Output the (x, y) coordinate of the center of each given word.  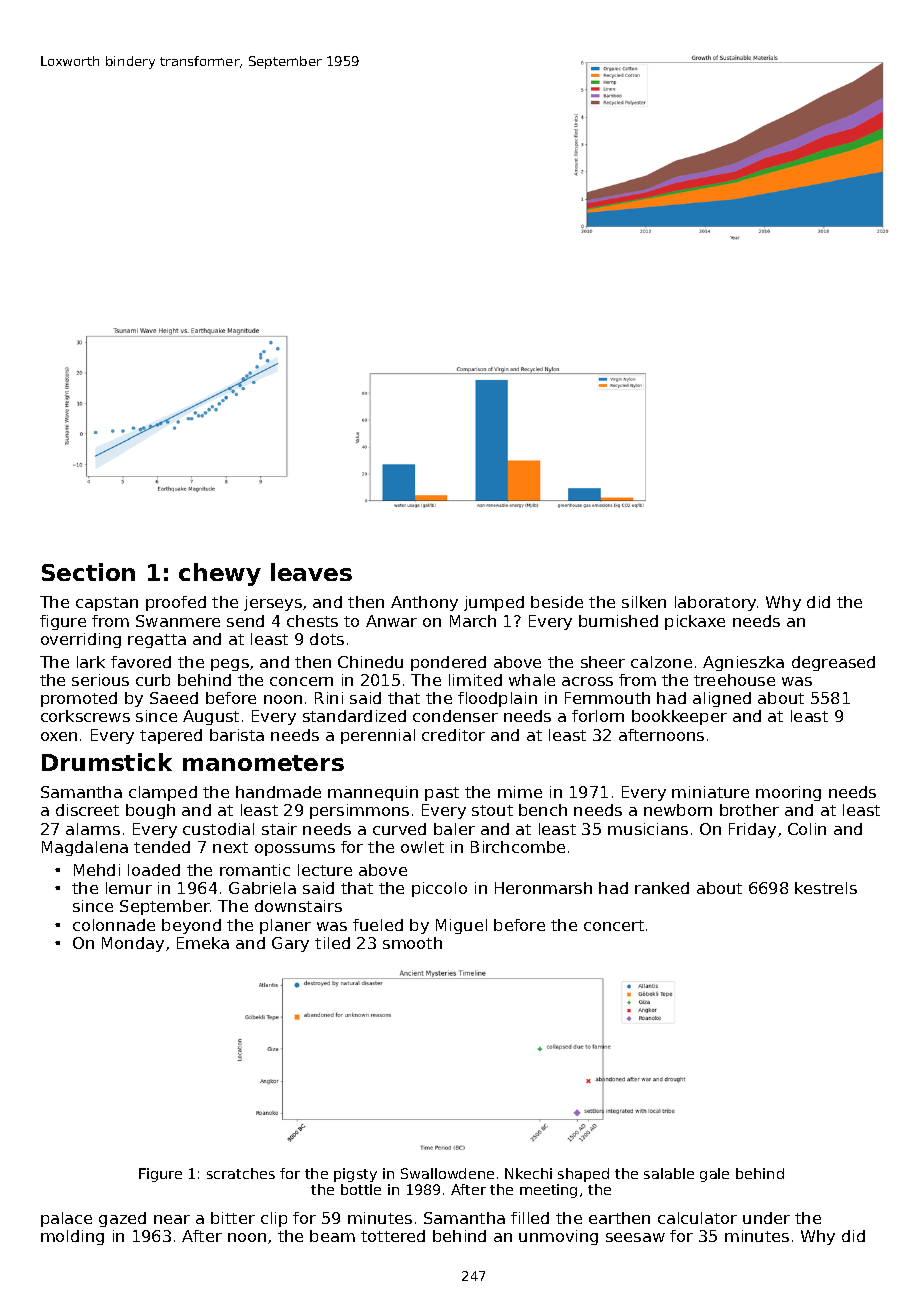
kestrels (826, 888)
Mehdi (97, 870)
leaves (311, 572)
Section (88, 572)
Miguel (461, 926)
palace (66, 1219)
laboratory (715, 603)
